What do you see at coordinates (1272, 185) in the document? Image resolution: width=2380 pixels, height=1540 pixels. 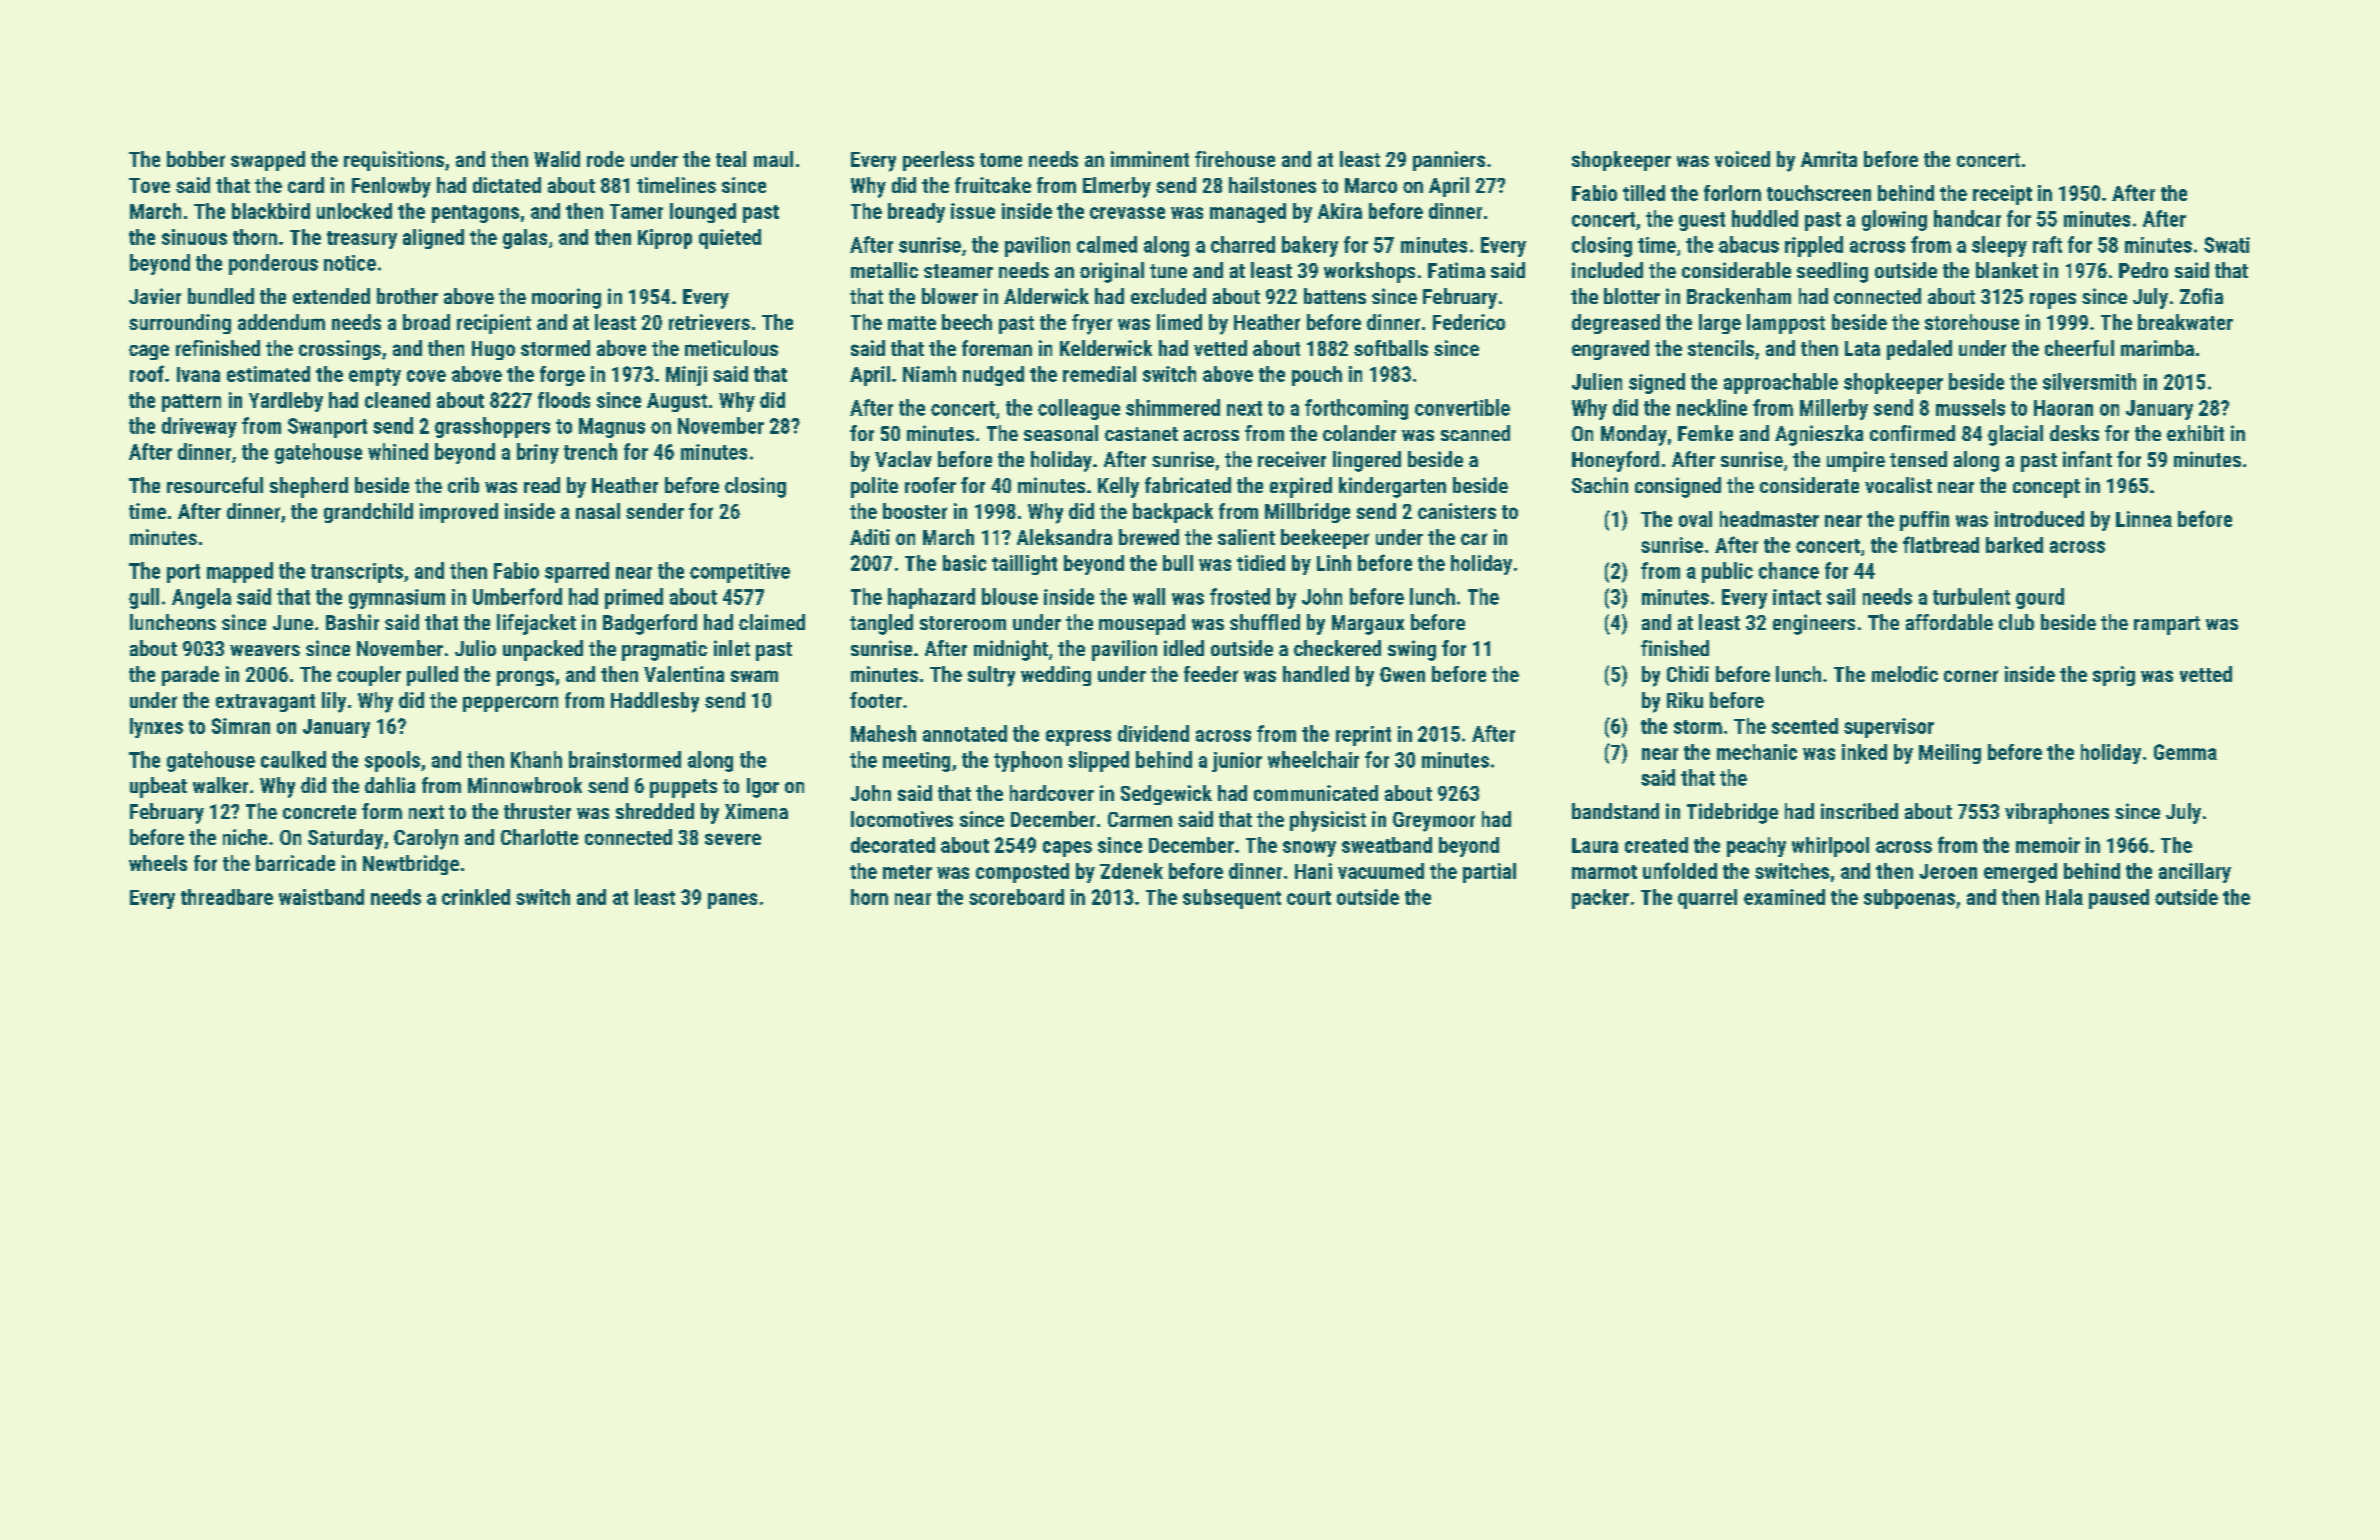 I see `hailstones` at bounding box center [1272, 185].
